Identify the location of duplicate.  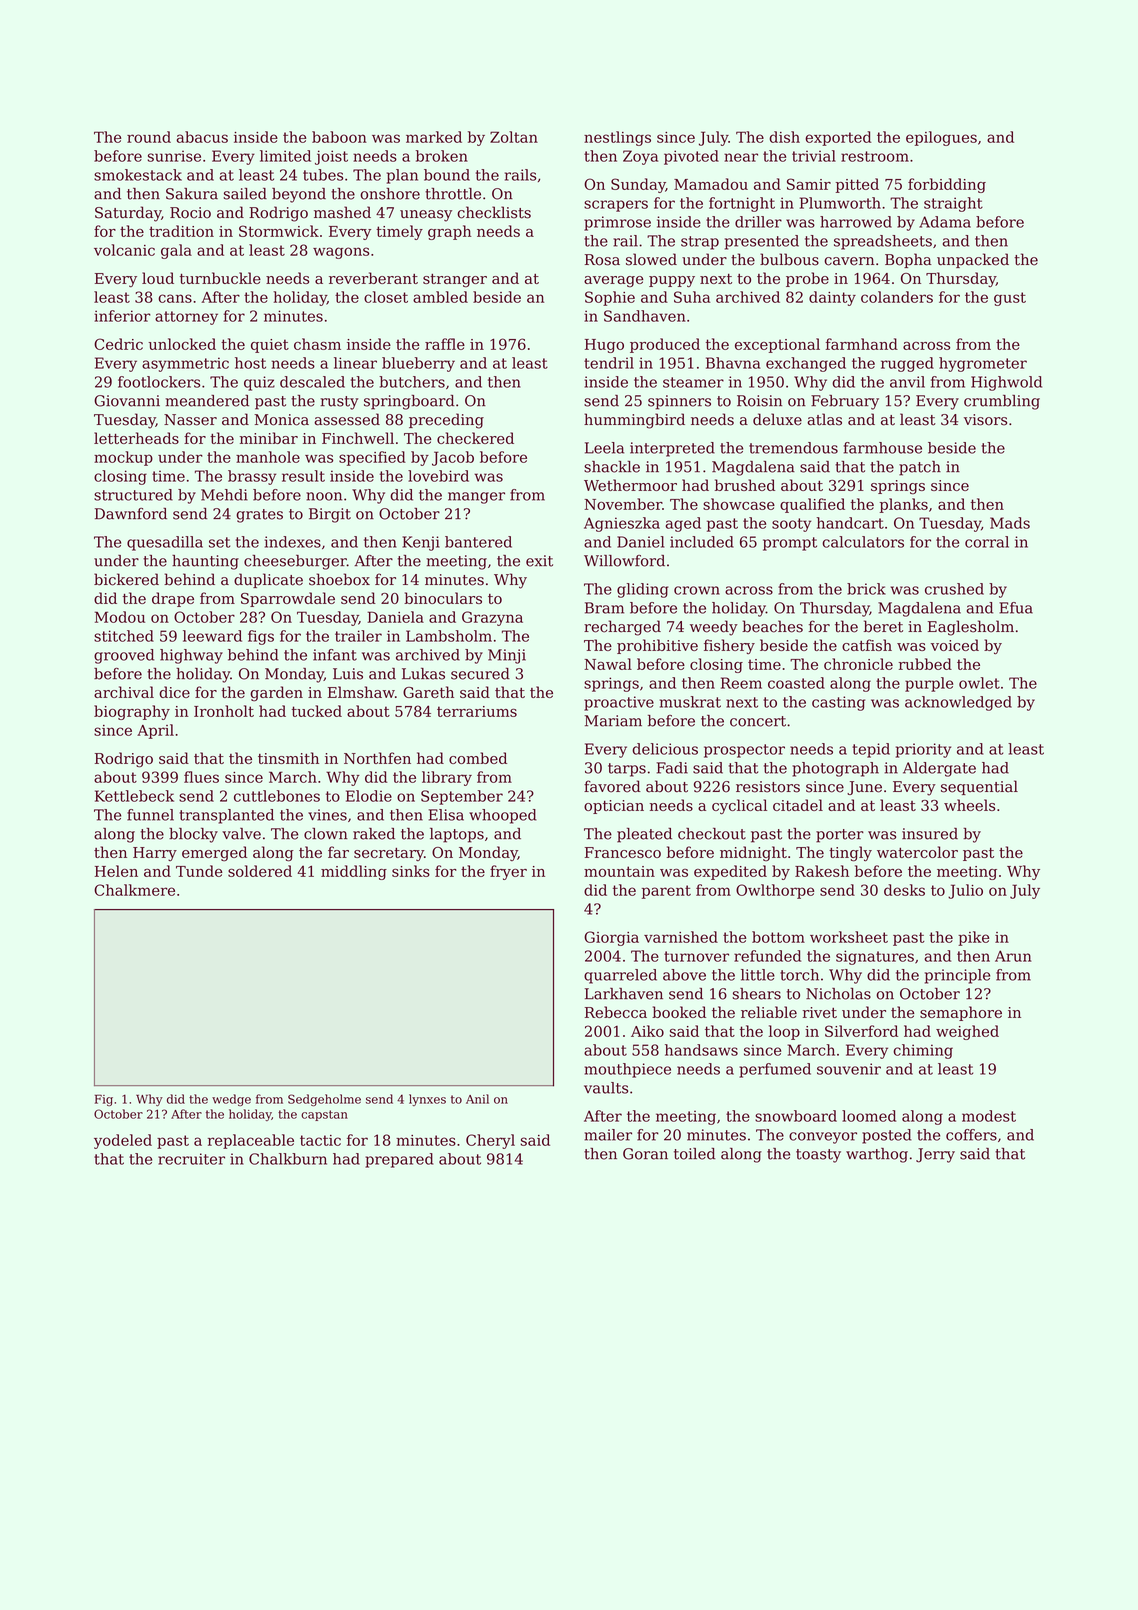
(268, 580).
